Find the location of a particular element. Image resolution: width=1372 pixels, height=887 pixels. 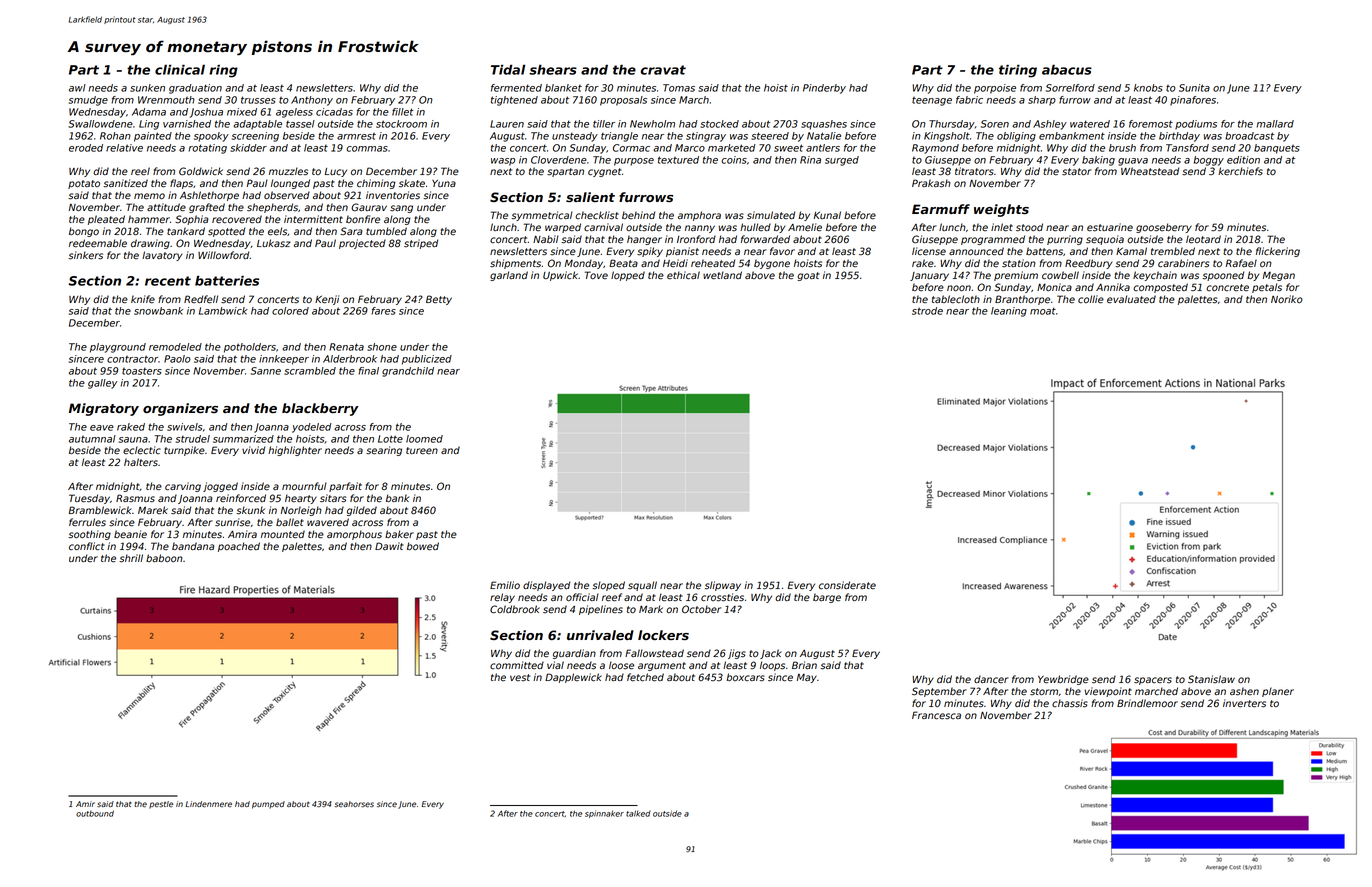

squall is located at coordinates (642, 586).
